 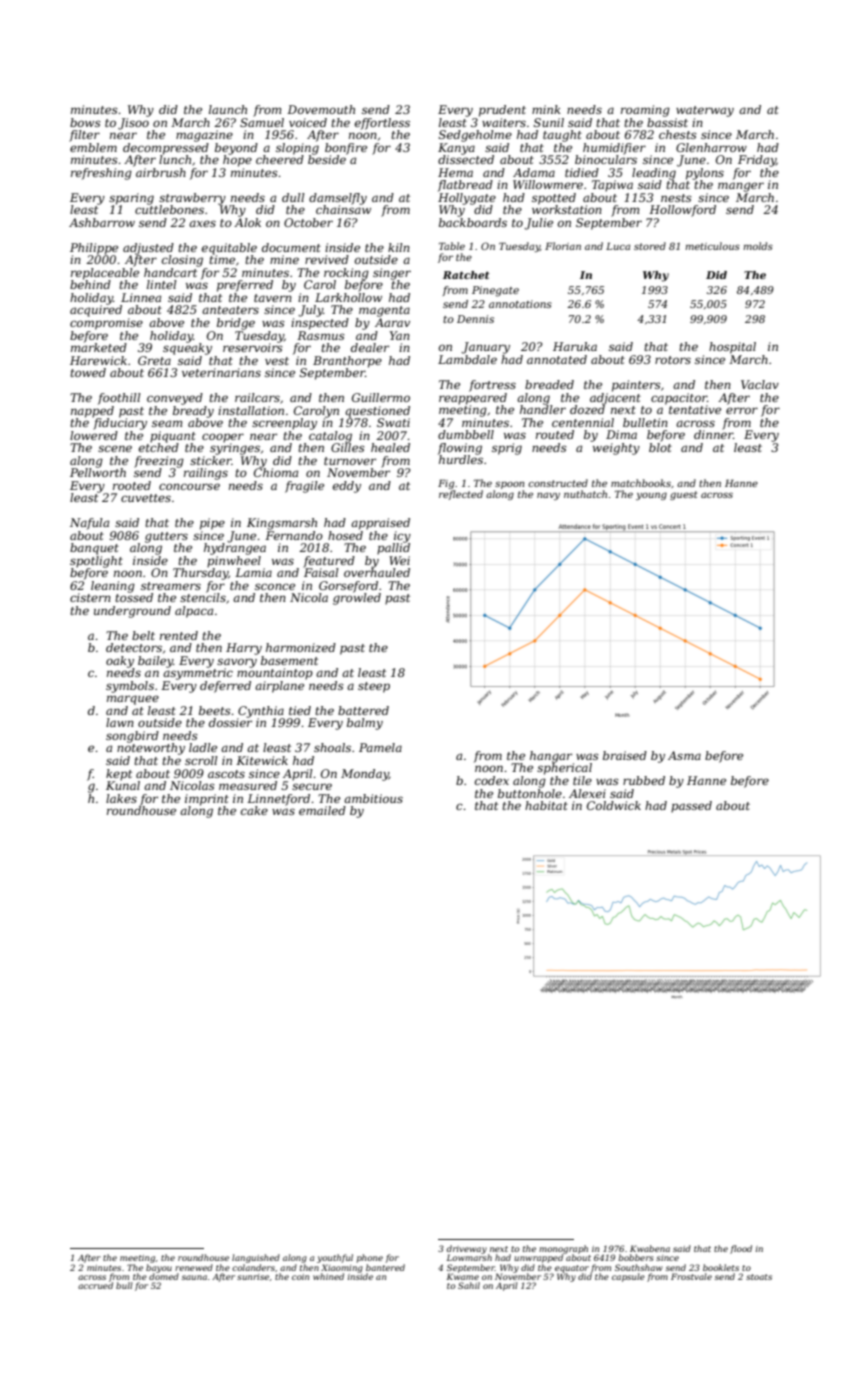 I want to click on Sahil, so click(x=469, y=1285).
